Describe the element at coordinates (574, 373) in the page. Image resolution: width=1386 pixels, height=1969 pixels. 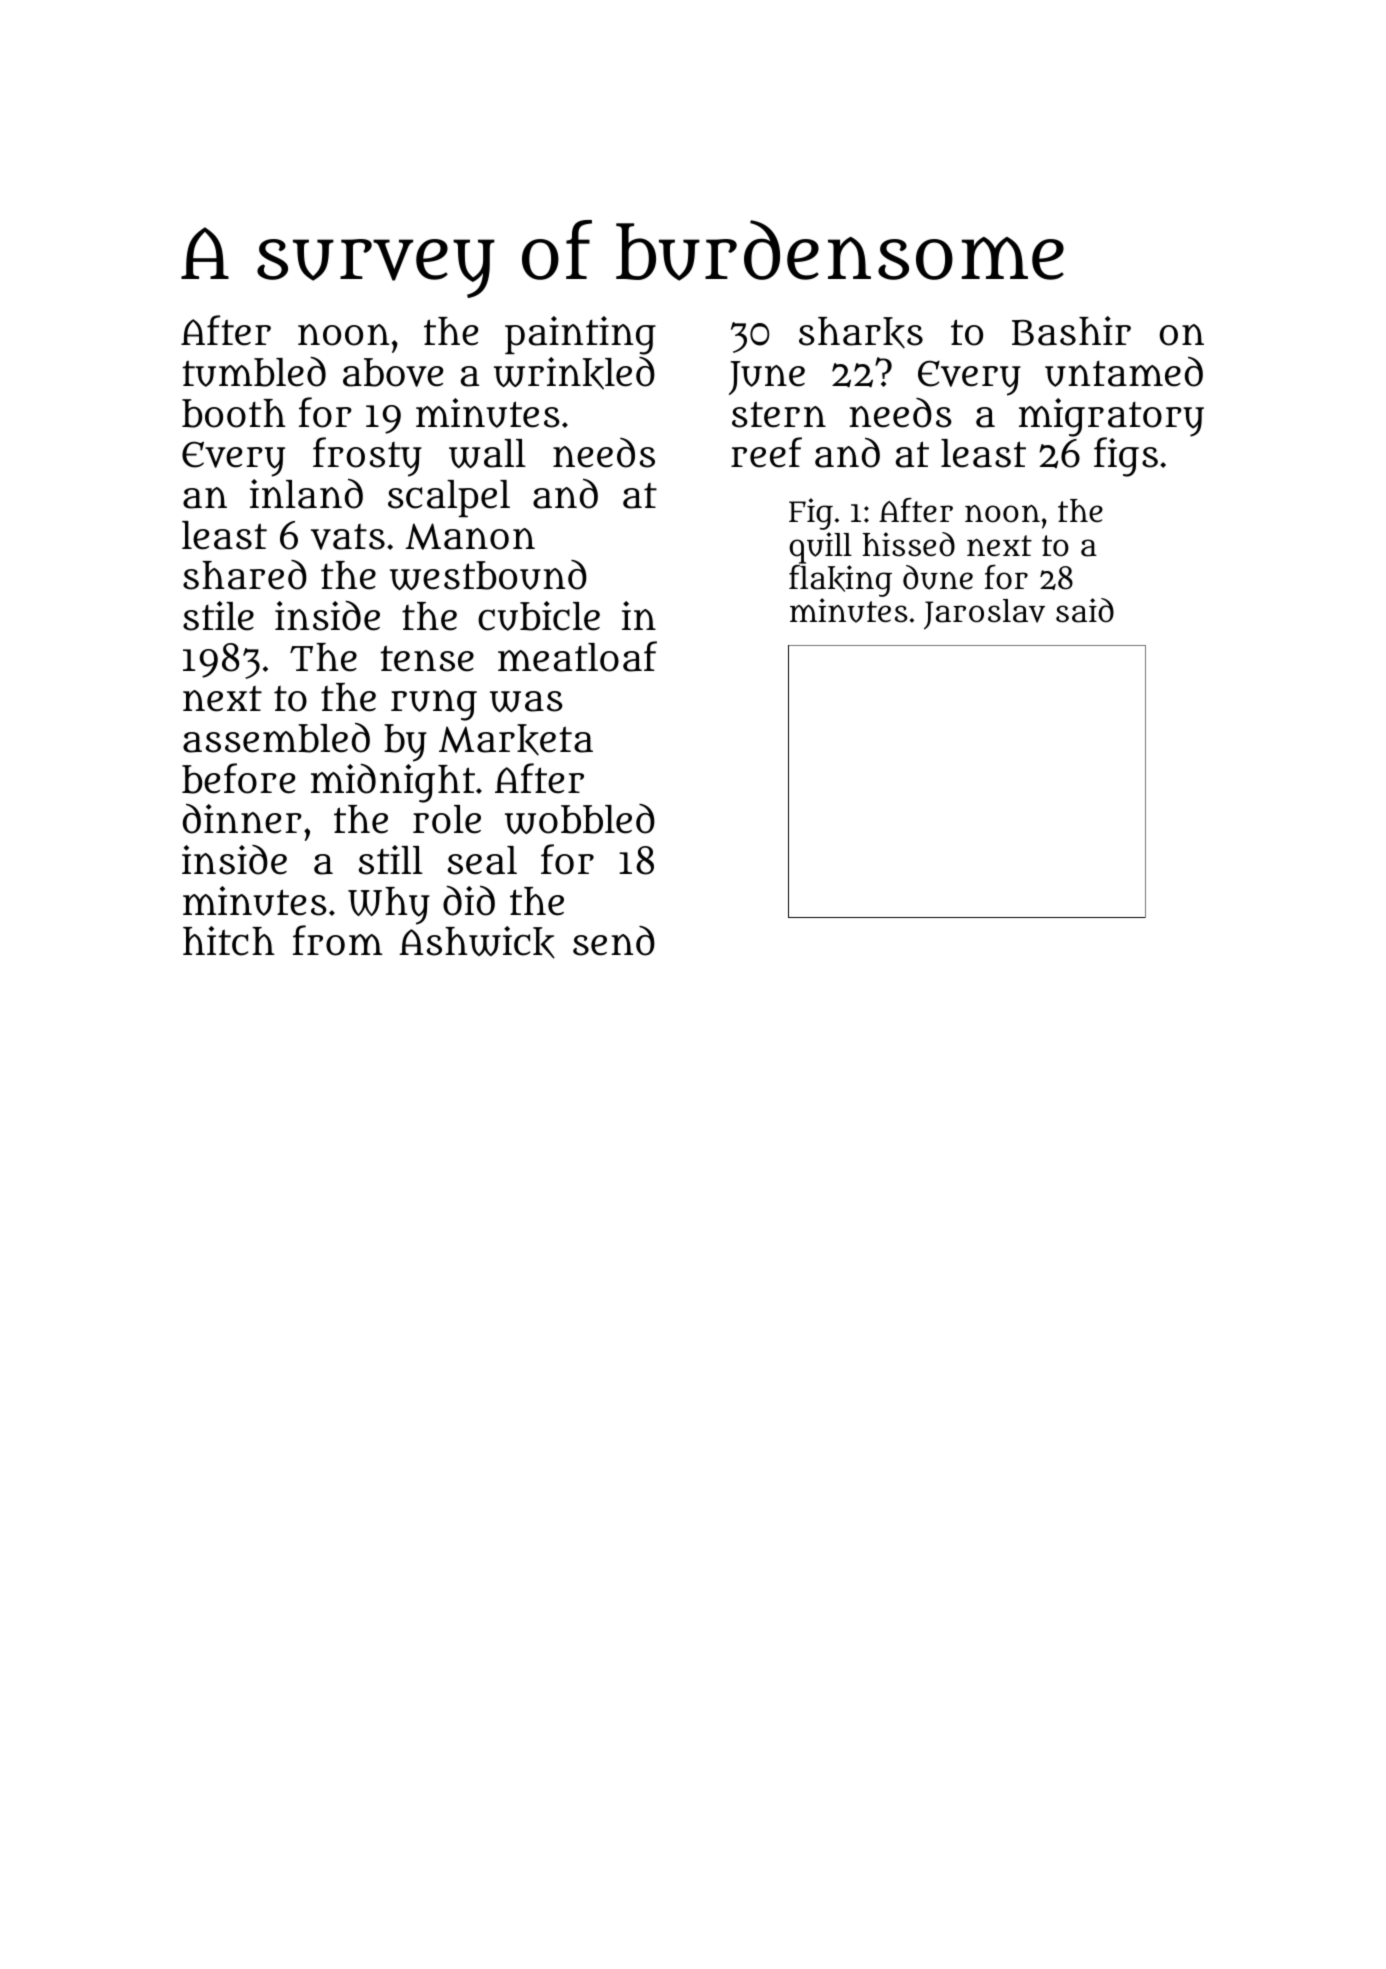
I see `wrinkled` at that location.
